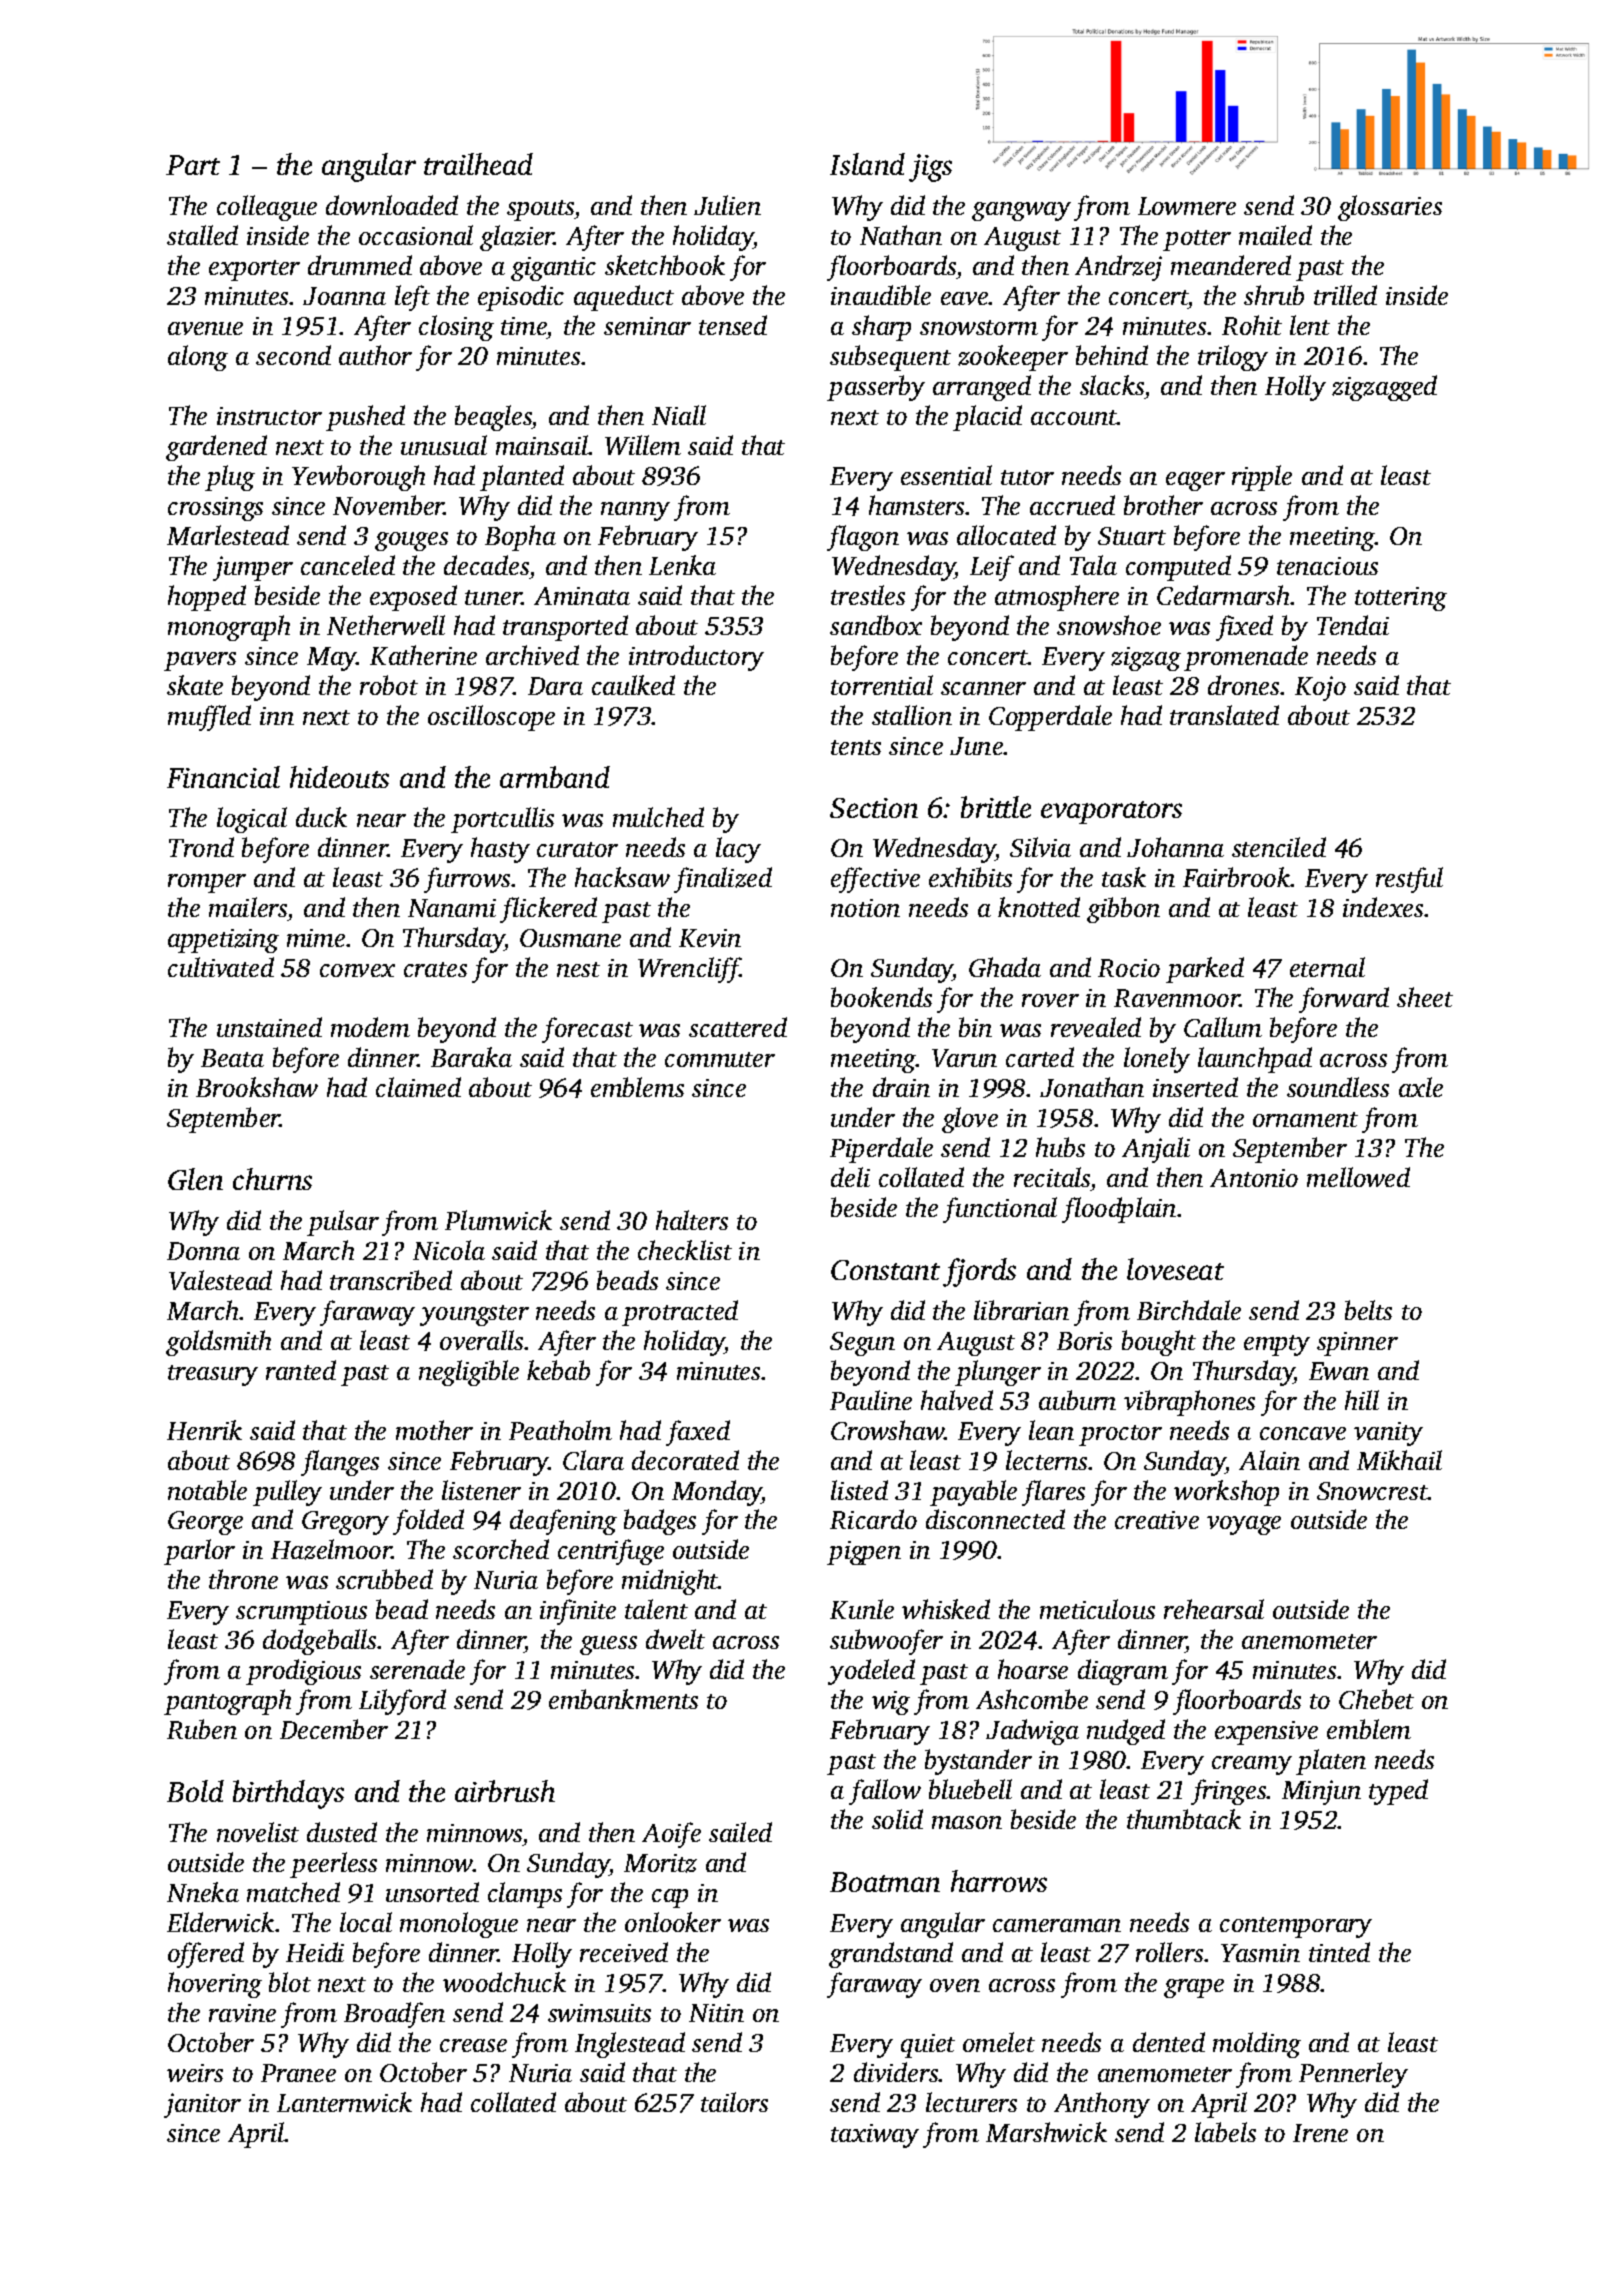  I want to click on airbrush, so click(505, 1791).
